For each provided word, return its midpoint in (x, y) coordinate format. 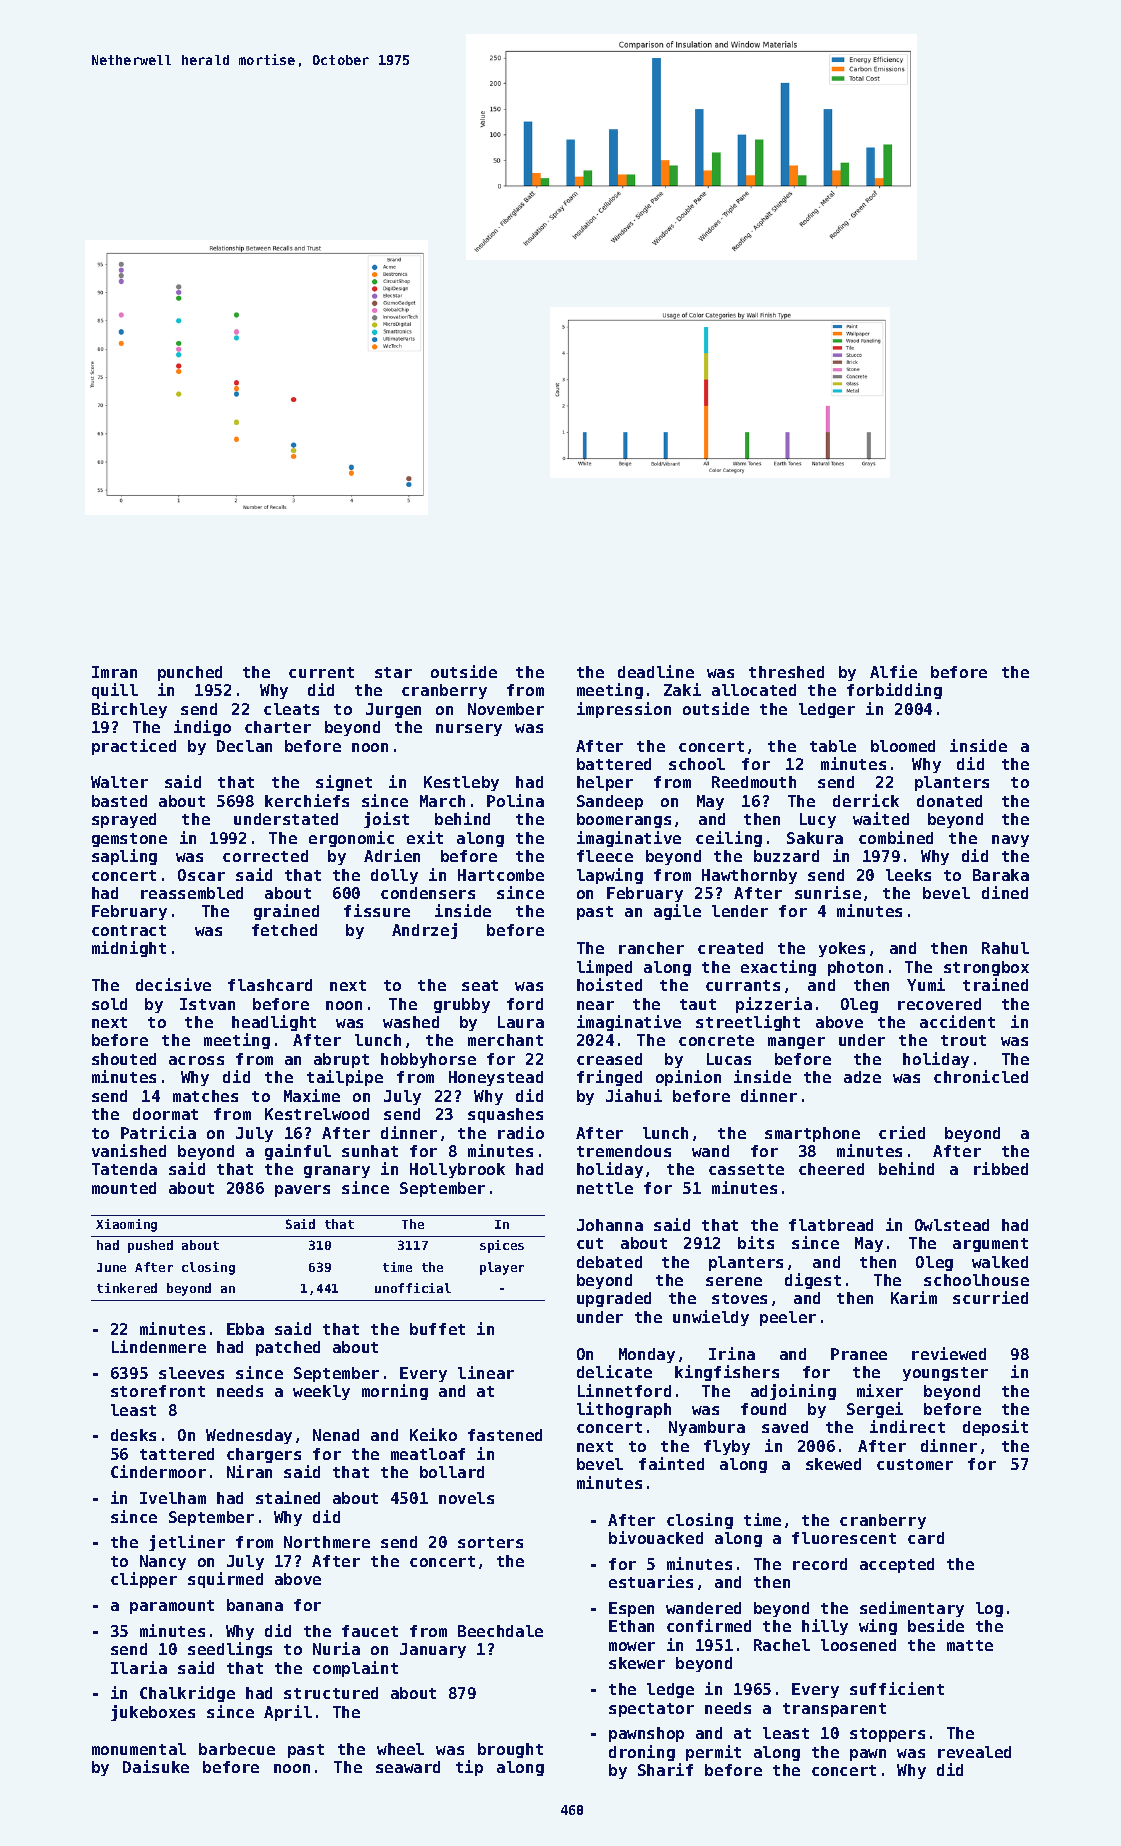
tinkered (127, 1288)
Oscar (201, 875)
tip (469, 1768)
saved (785, 1427)
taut (698, 1004)
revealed (974, 1752)
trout (963, 1040)
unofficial (413, 1288)
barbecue (237, 1749)
